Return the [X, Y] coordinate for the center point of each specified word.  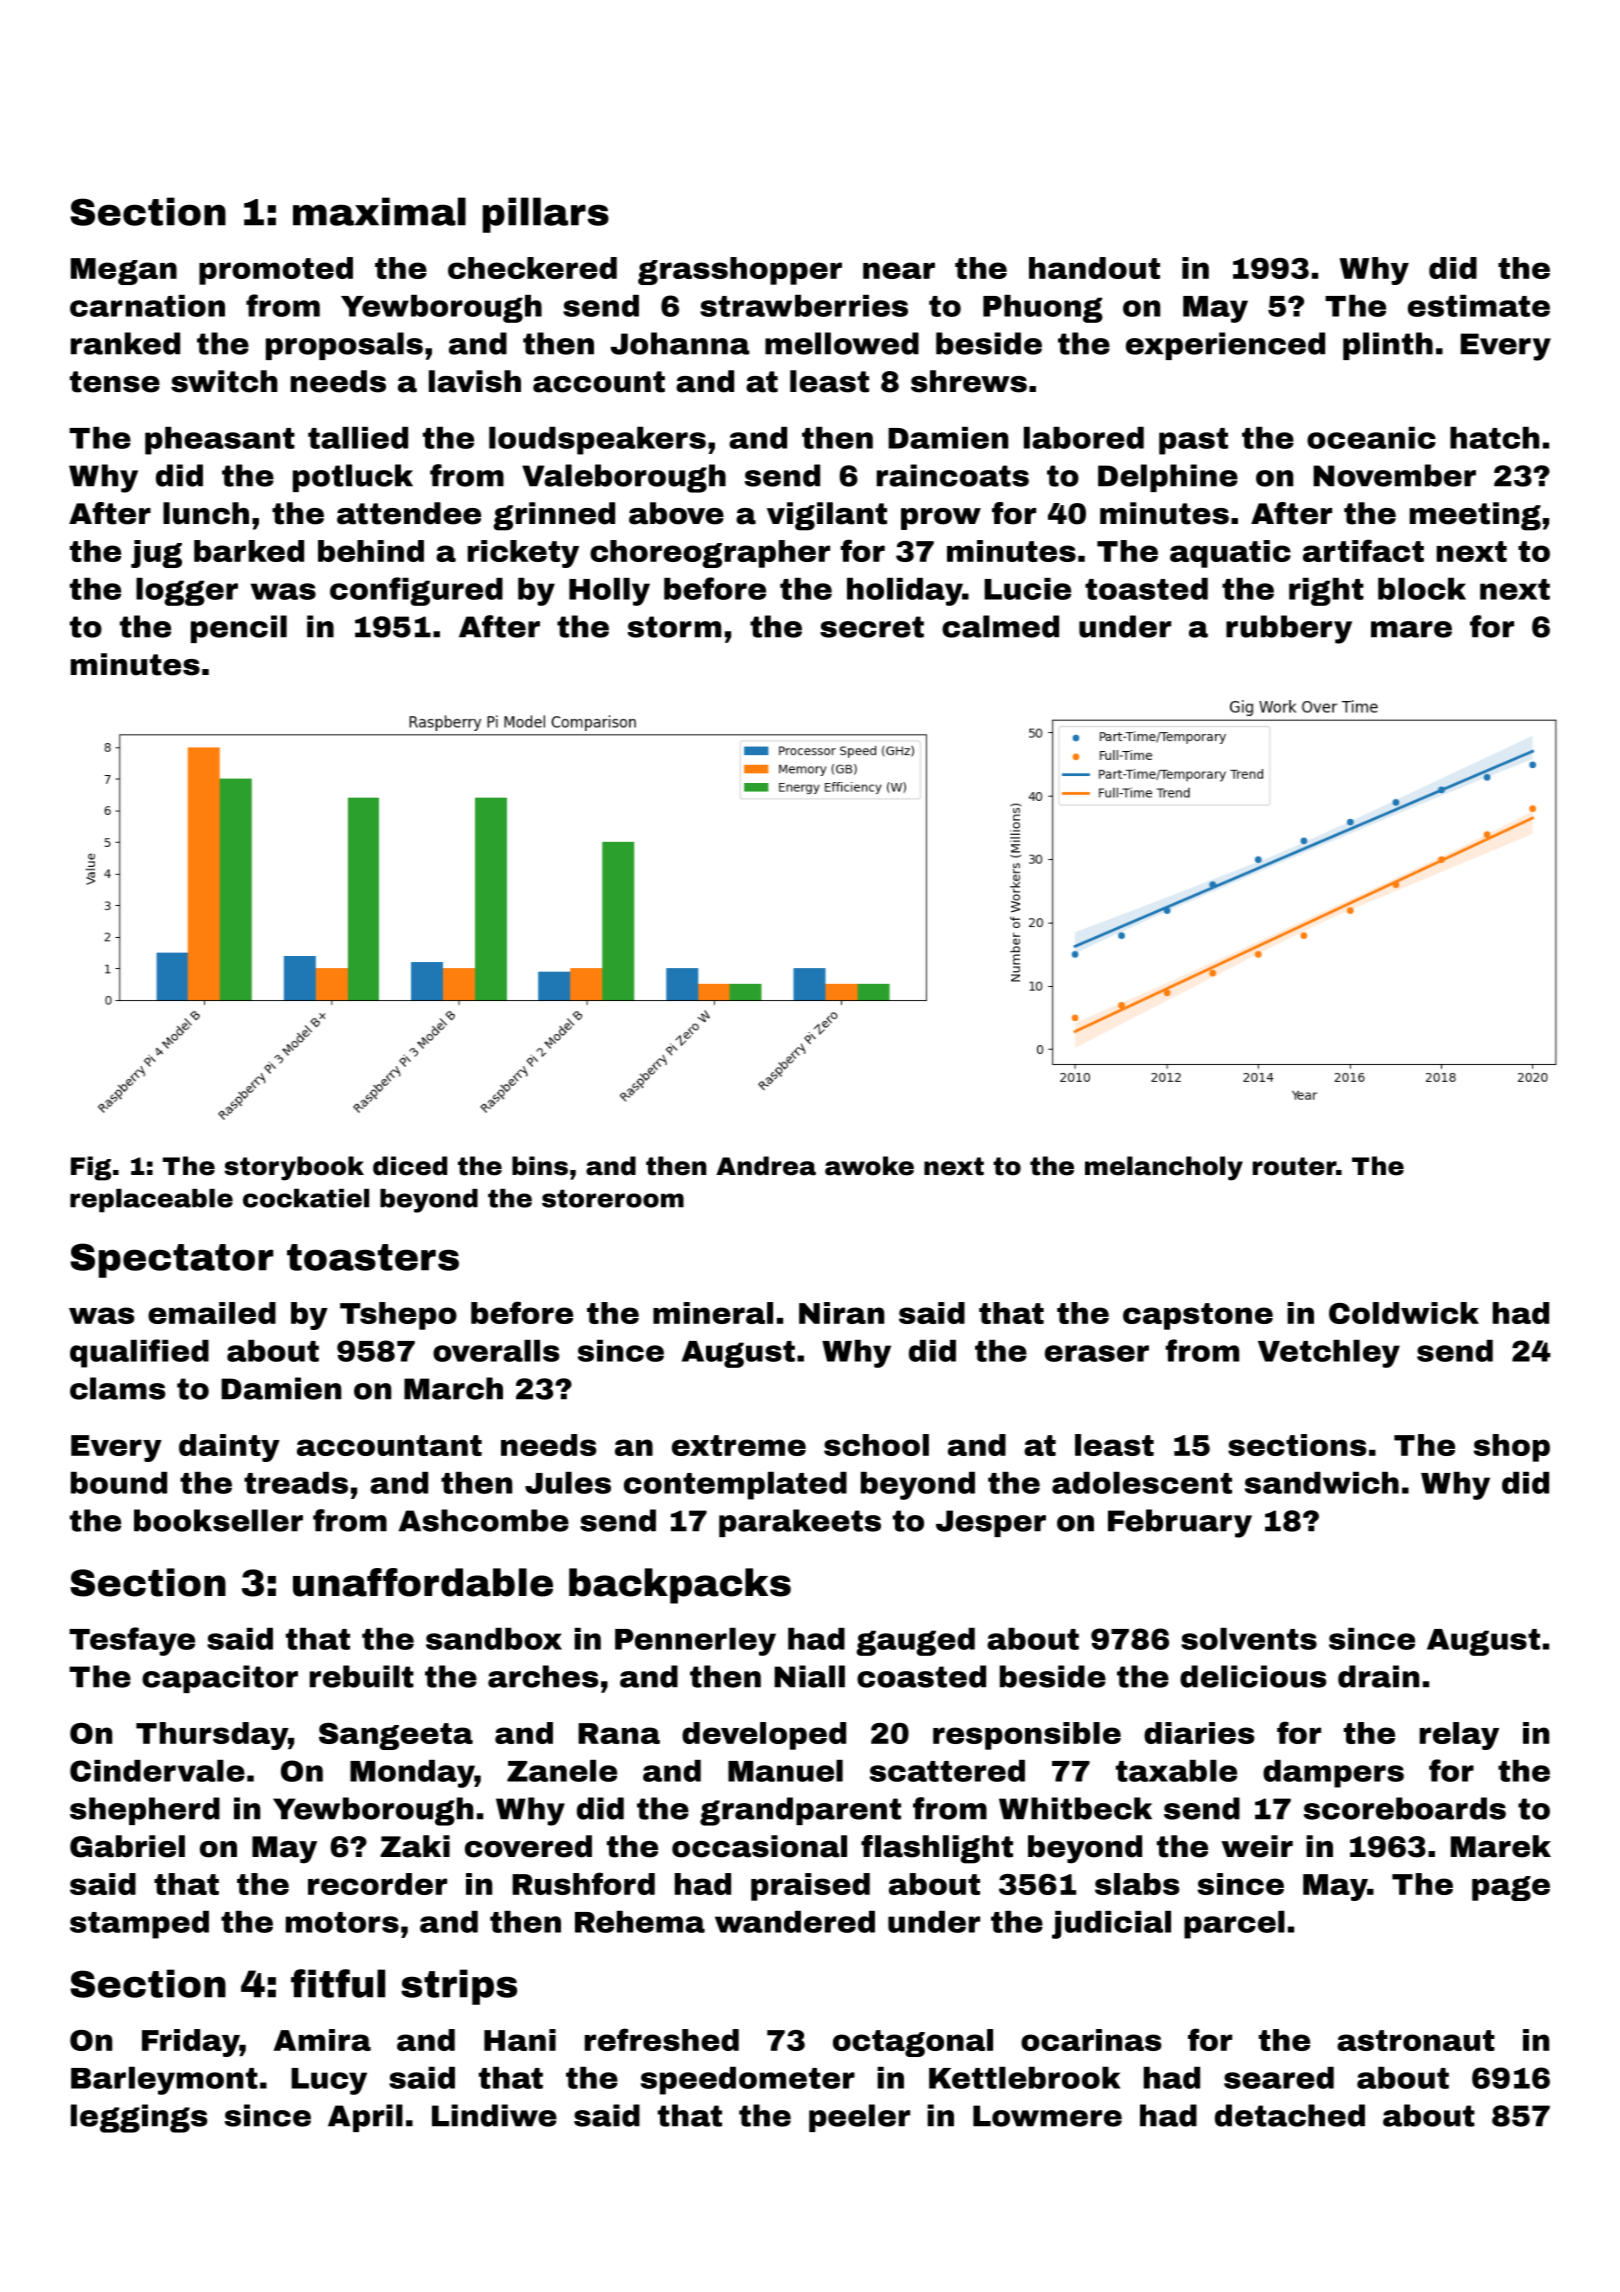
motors [342, 1922]
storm [674, 627]
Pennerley [695, 1642]
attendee [409, 513]
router [1294, 1166]
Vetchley [1329, 1354]
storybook [294, 1168]
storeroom [613, 1198]
